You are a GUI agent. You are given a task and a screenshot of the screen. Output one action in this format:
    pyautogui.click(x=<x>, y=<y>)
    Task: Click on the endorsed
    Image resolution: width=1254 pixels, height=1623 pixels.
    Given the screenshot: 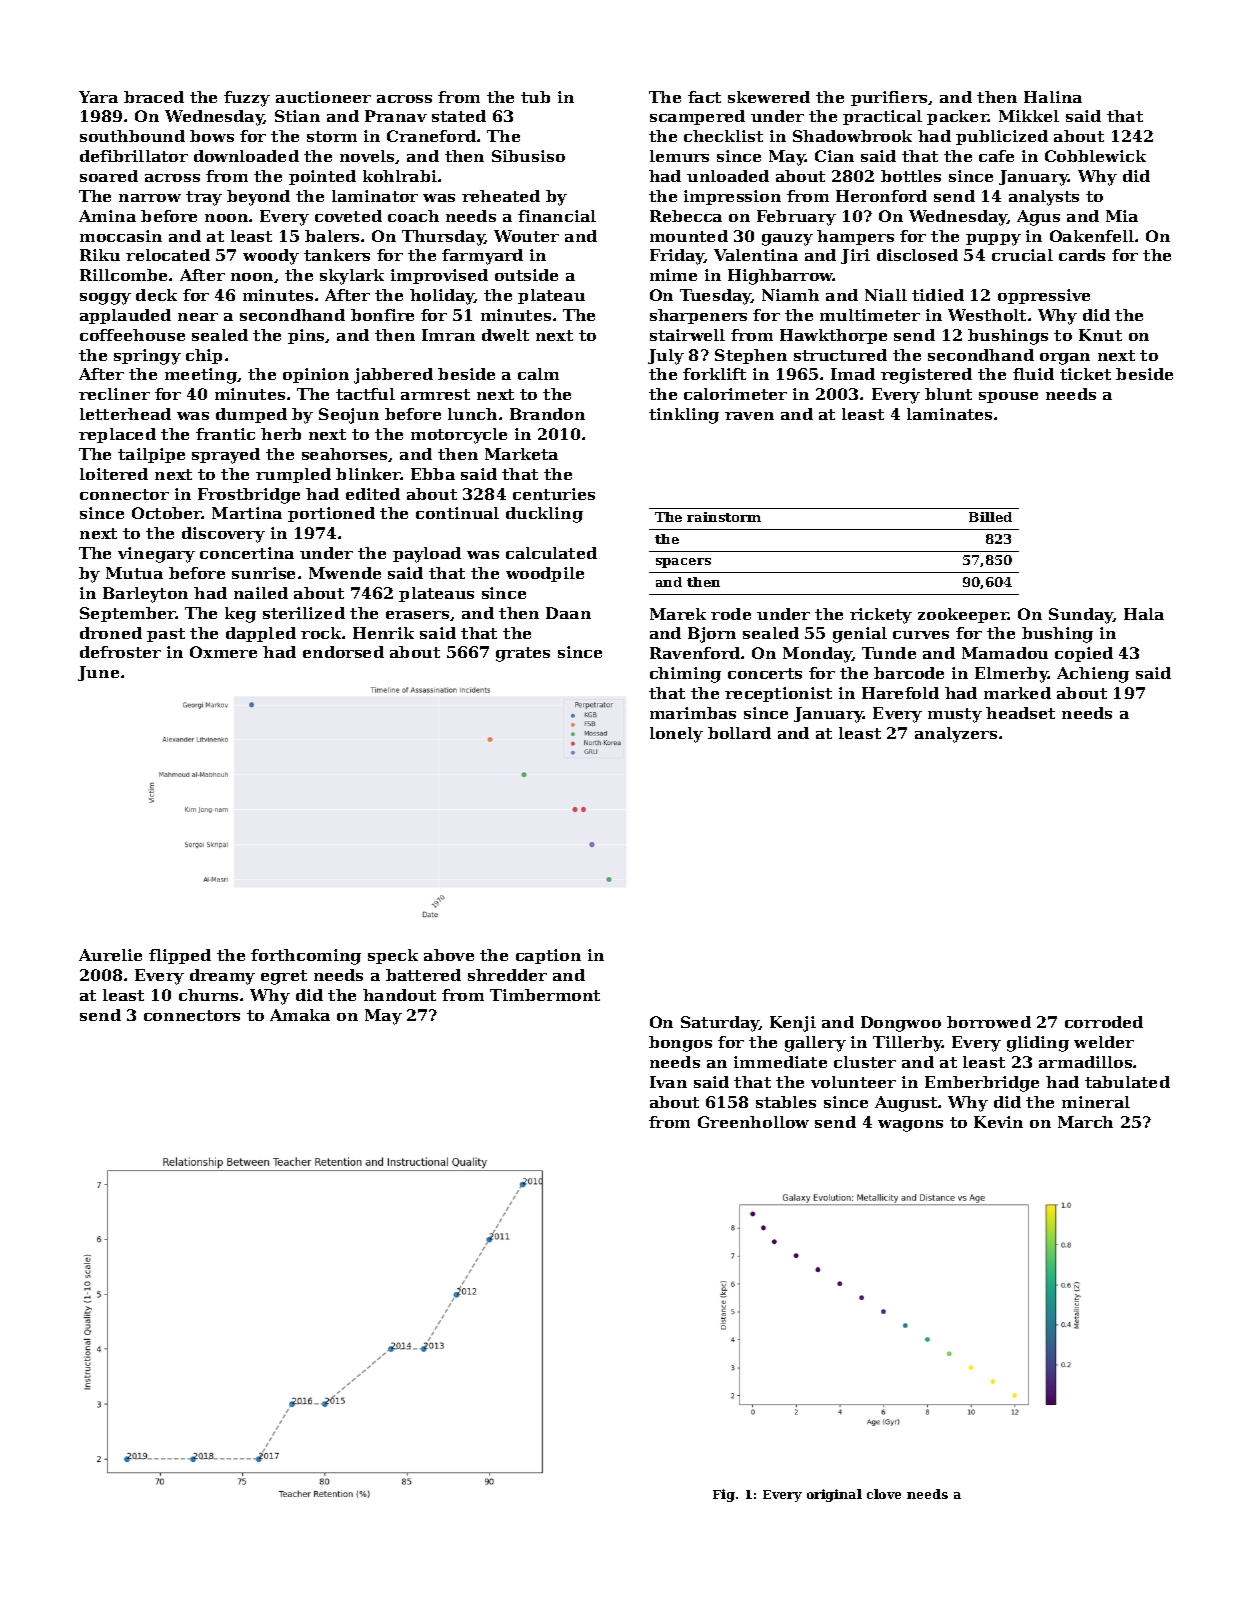 What is the action you would take?
    pyautogui.click(x=343, y=652)
